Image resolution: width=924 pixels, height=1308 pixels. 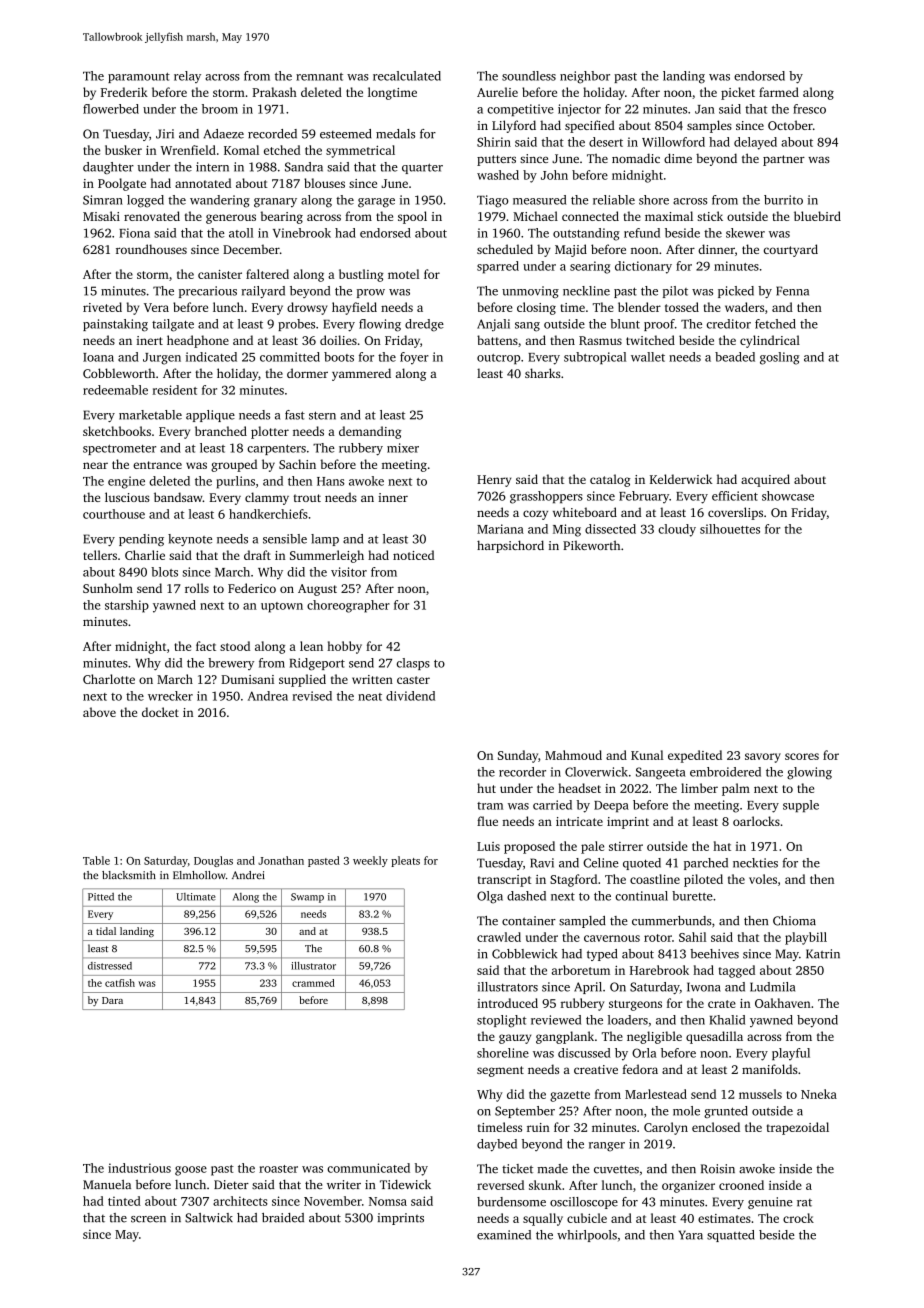 What do you see at coordinates (231, 1185) in the screenshot?
I see `Dieter` at bounding box center [231, 1185].
